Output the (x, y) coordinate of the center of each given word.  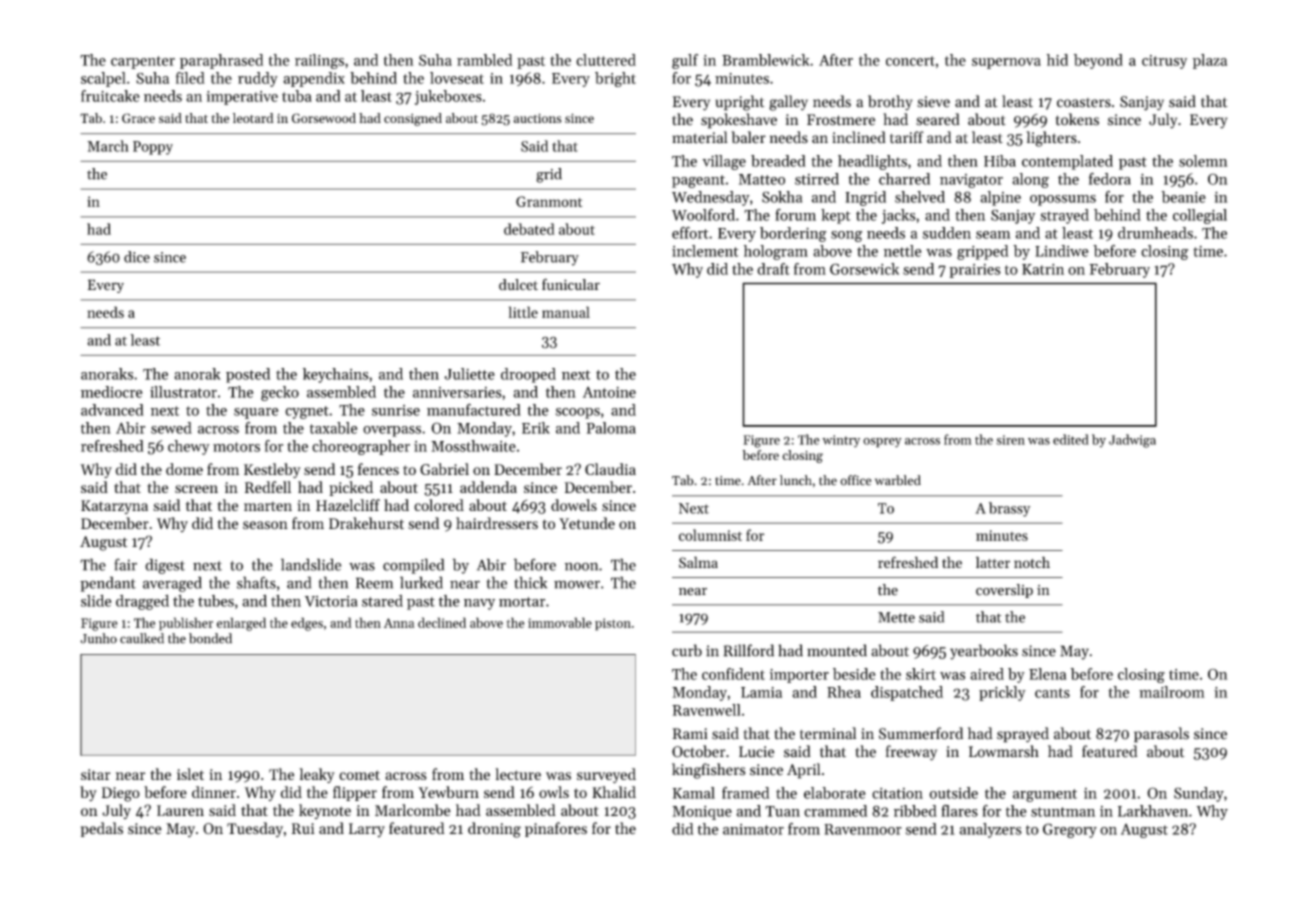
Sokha (782, 197)
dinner (214, 792)
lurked (421, 582)
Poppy (153, 148)
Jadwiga (1132, 441)
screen (196, 489)
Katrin (1043, 269)
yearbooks (984, 652)
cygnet (307, 412)
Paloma (611, 428)
